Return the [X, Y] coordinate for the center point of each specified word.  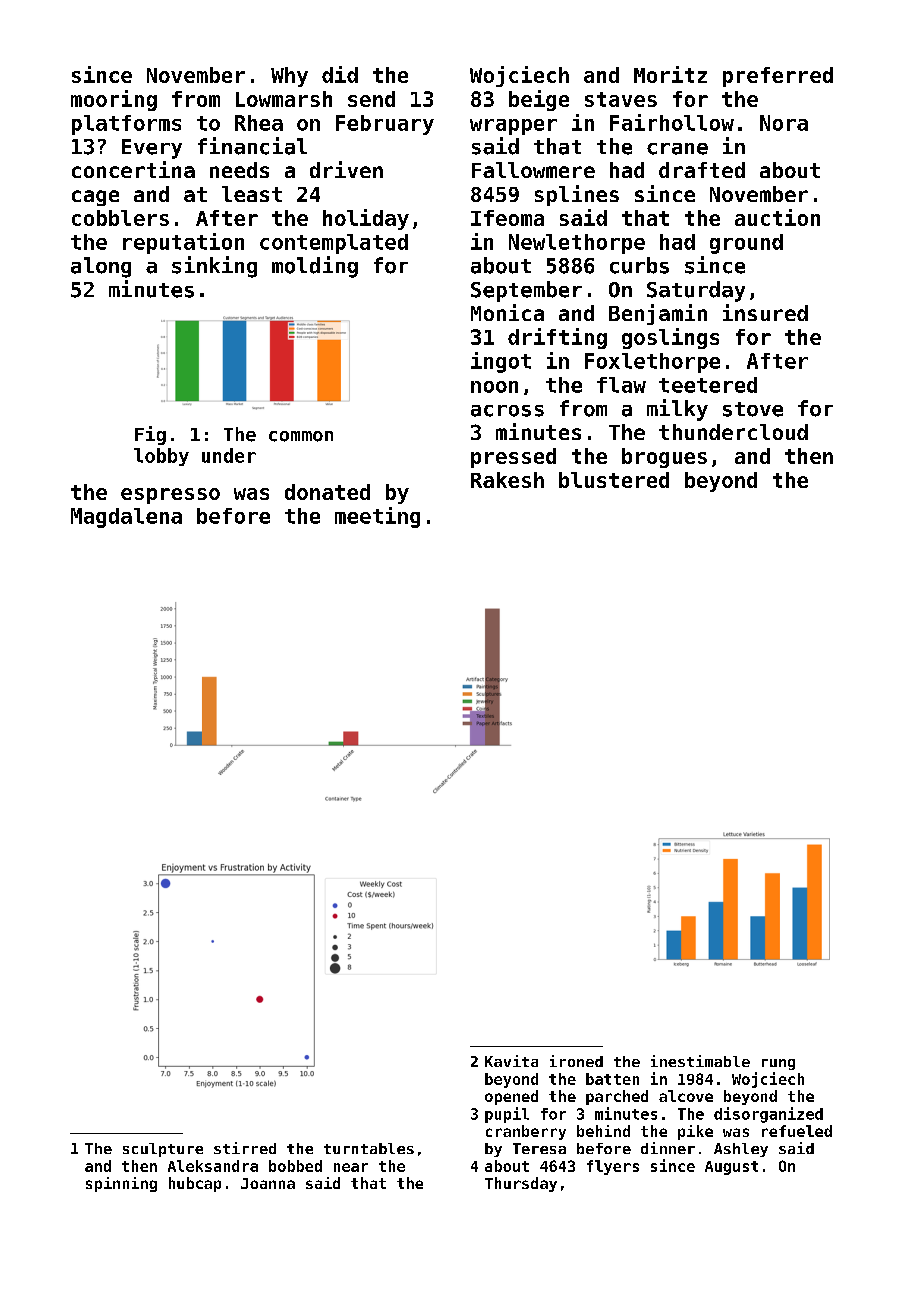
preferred [778, 77]
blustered [614, 480]
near [351, 1167]
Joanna [268, 1183]
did [340, 74]
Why [289, 77]
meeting [377, 517]
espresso [170, 496]
